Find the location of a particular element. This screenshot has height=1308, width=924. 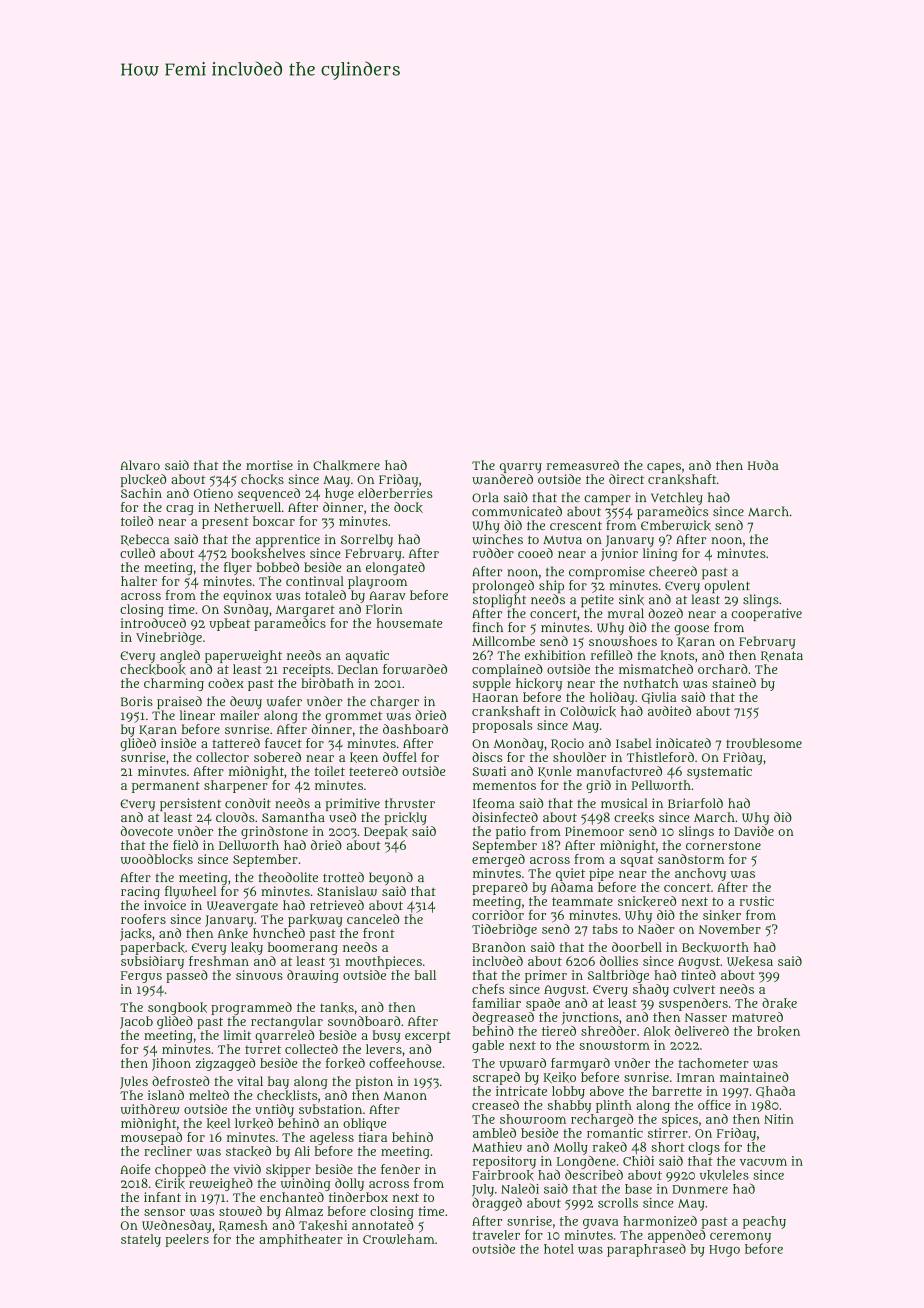

Chalkmere is located at coordinates (346, 465).
